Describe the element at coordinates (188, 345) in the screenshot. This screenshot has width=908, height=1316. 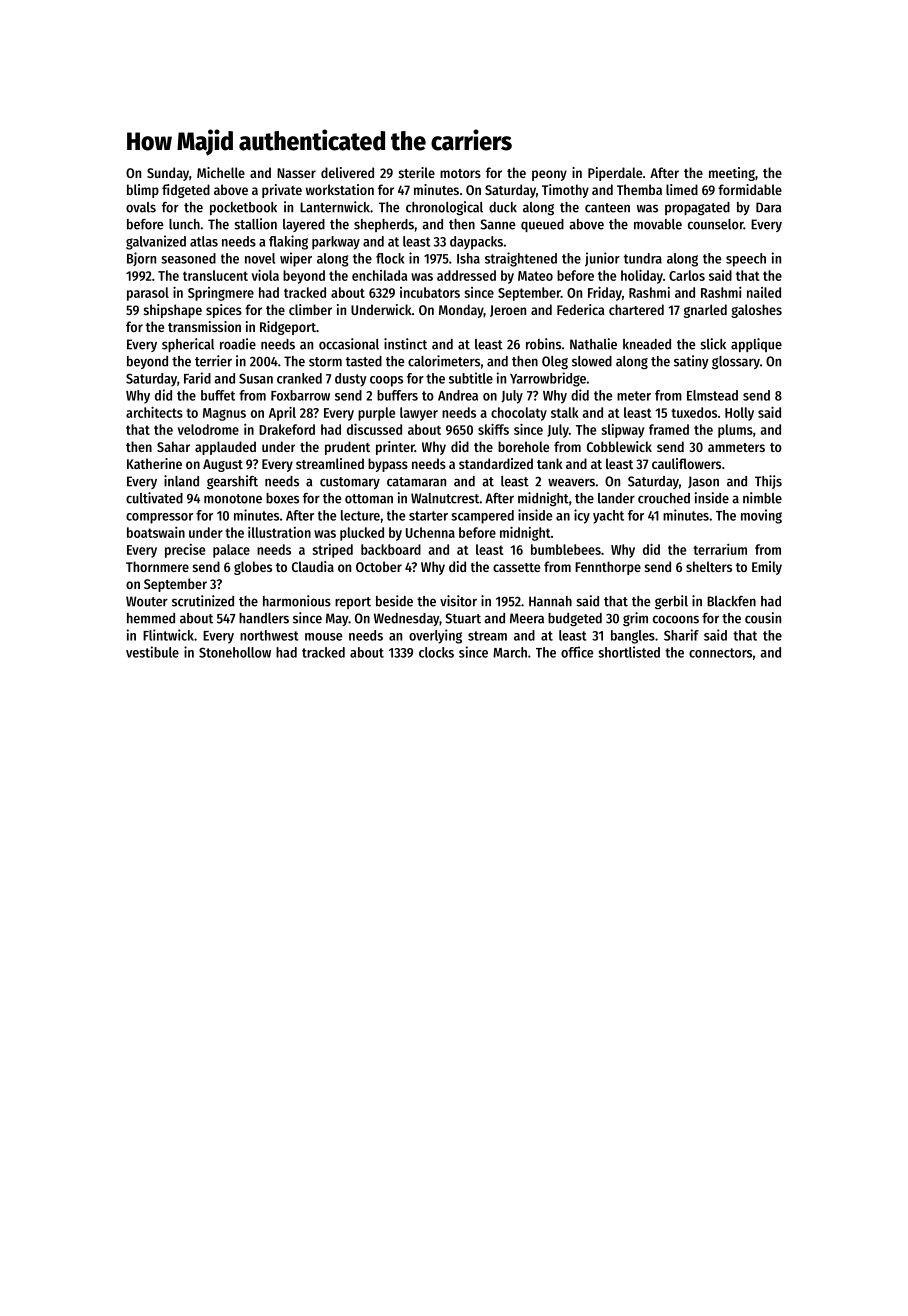
I see `spherical` at that location.
